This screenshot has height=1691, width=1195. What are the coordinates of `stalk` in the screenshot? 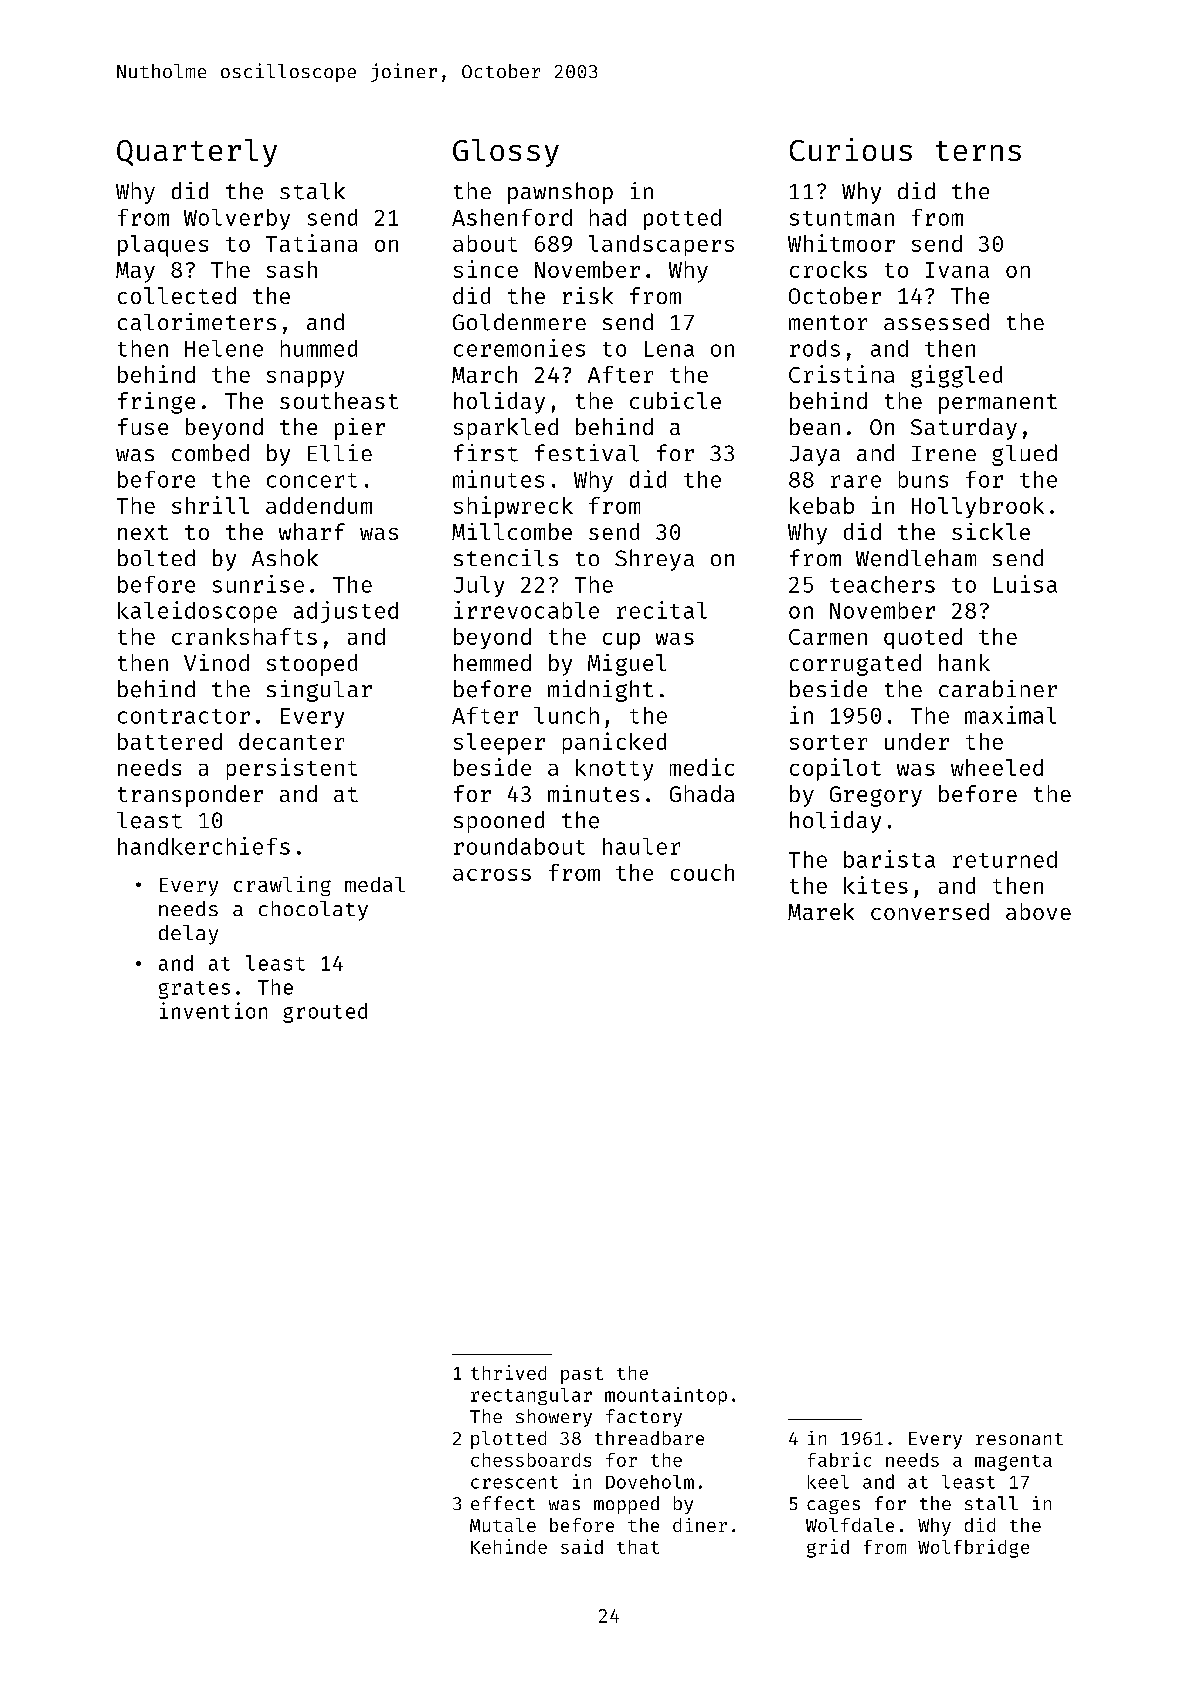 It's located at (312, 191).
